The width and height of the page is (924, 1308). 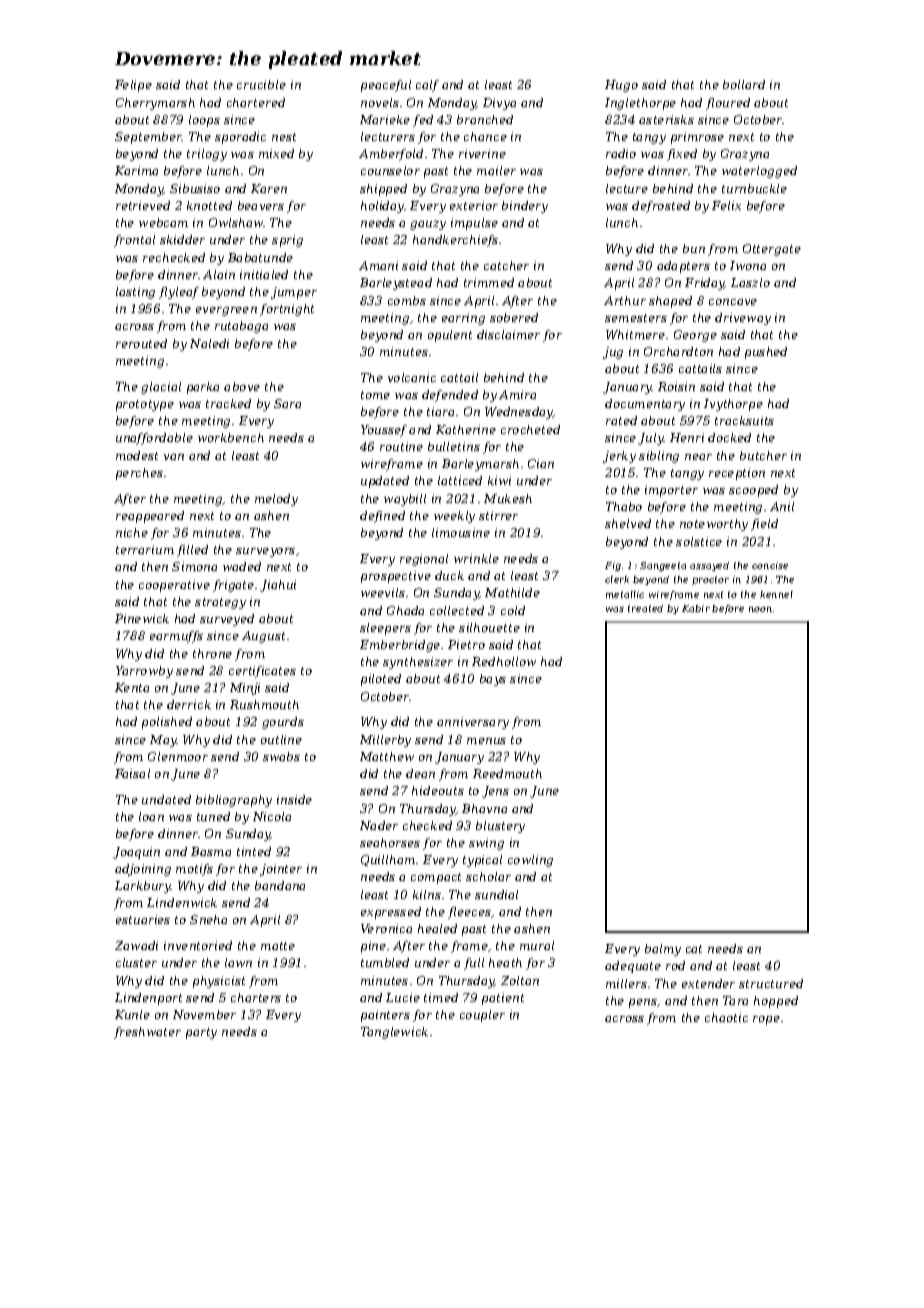 I want to click on turnbuckle, so click(x=754, y=188).
